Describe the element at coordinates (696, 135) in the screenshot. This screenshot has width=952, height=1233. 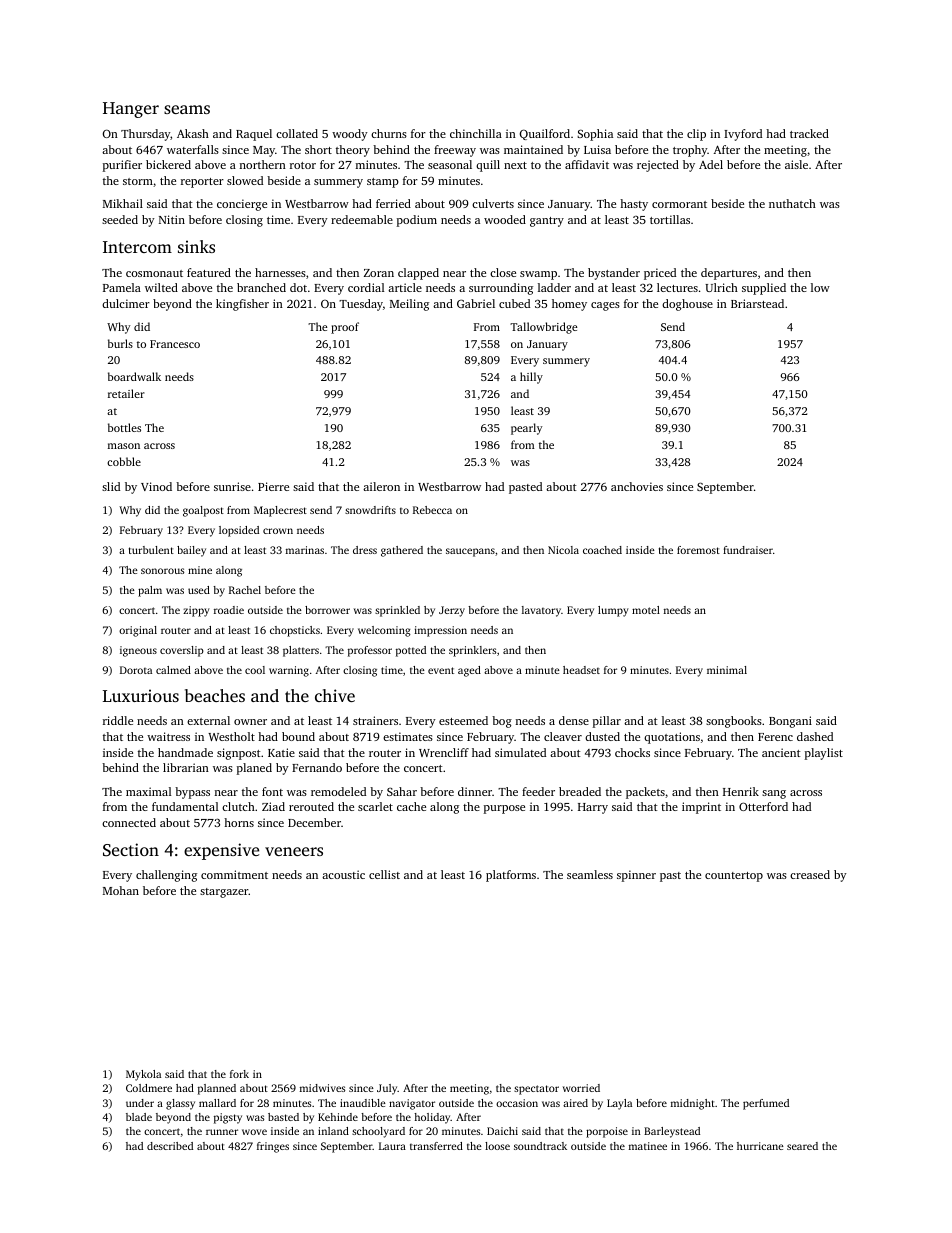
I see `clip` at that location.
